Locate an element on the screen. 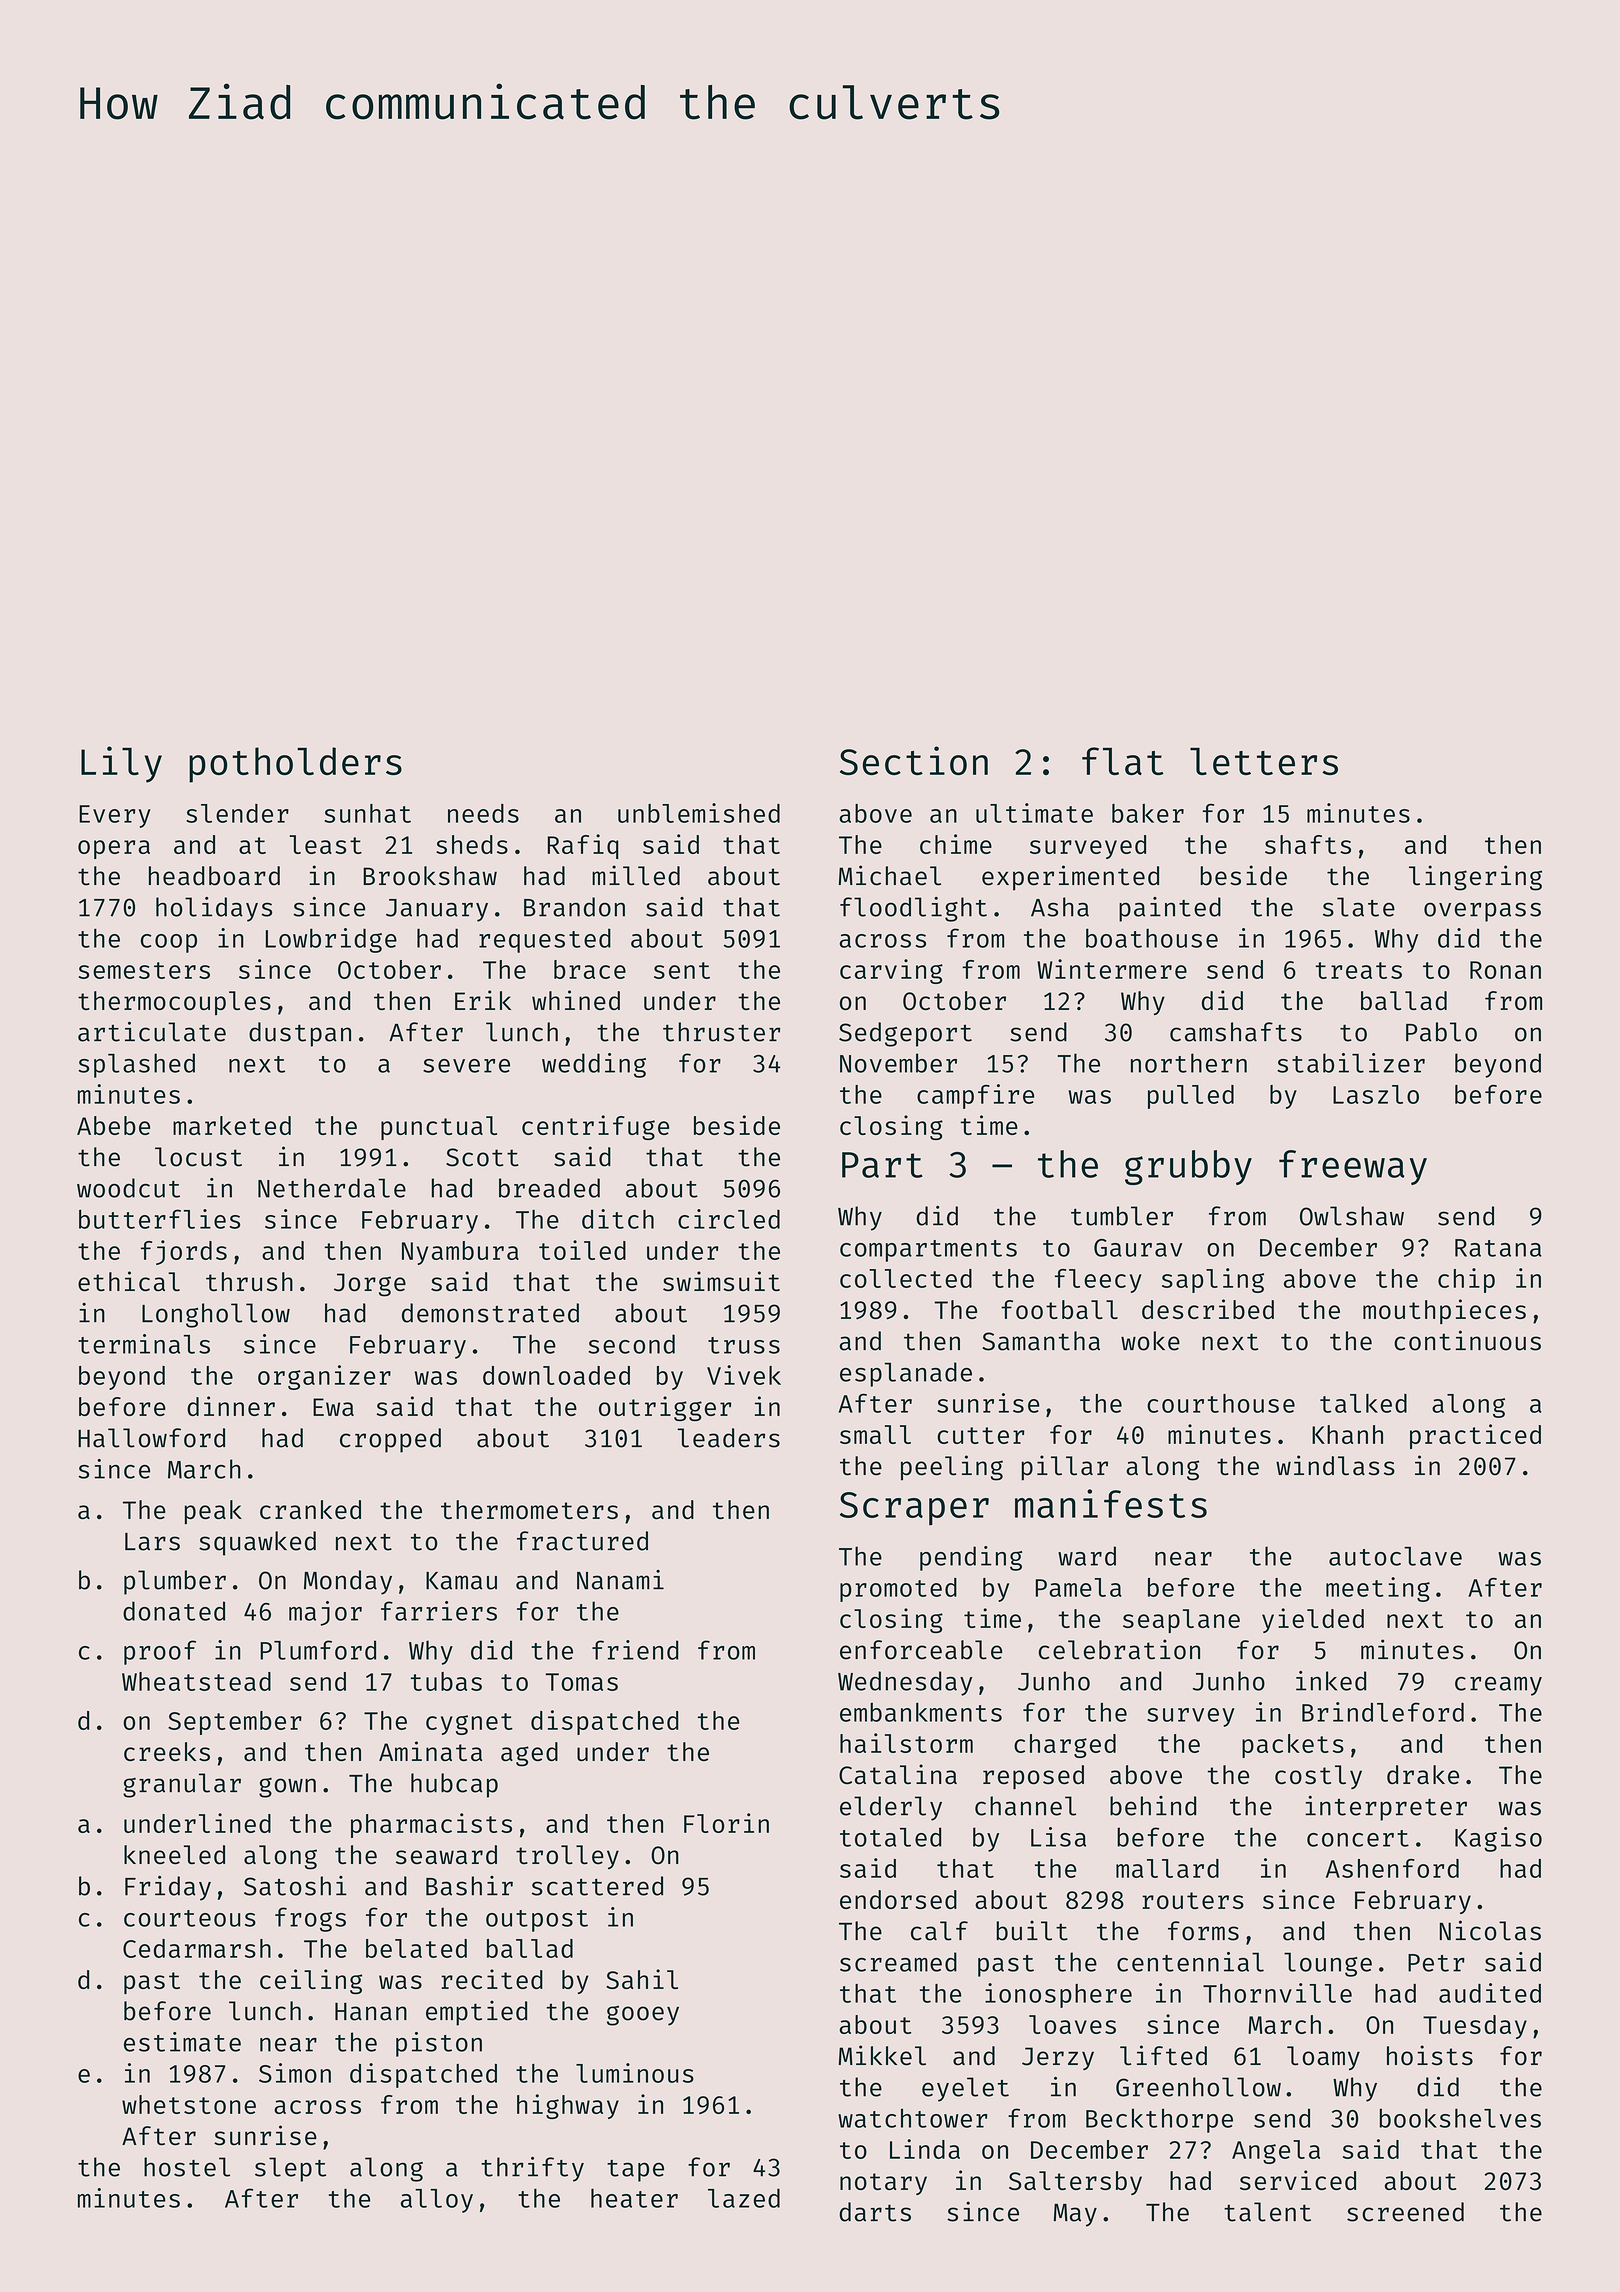 This screenshot has height=2292, width=1620. built is located at coordinates (1032, 1930).
